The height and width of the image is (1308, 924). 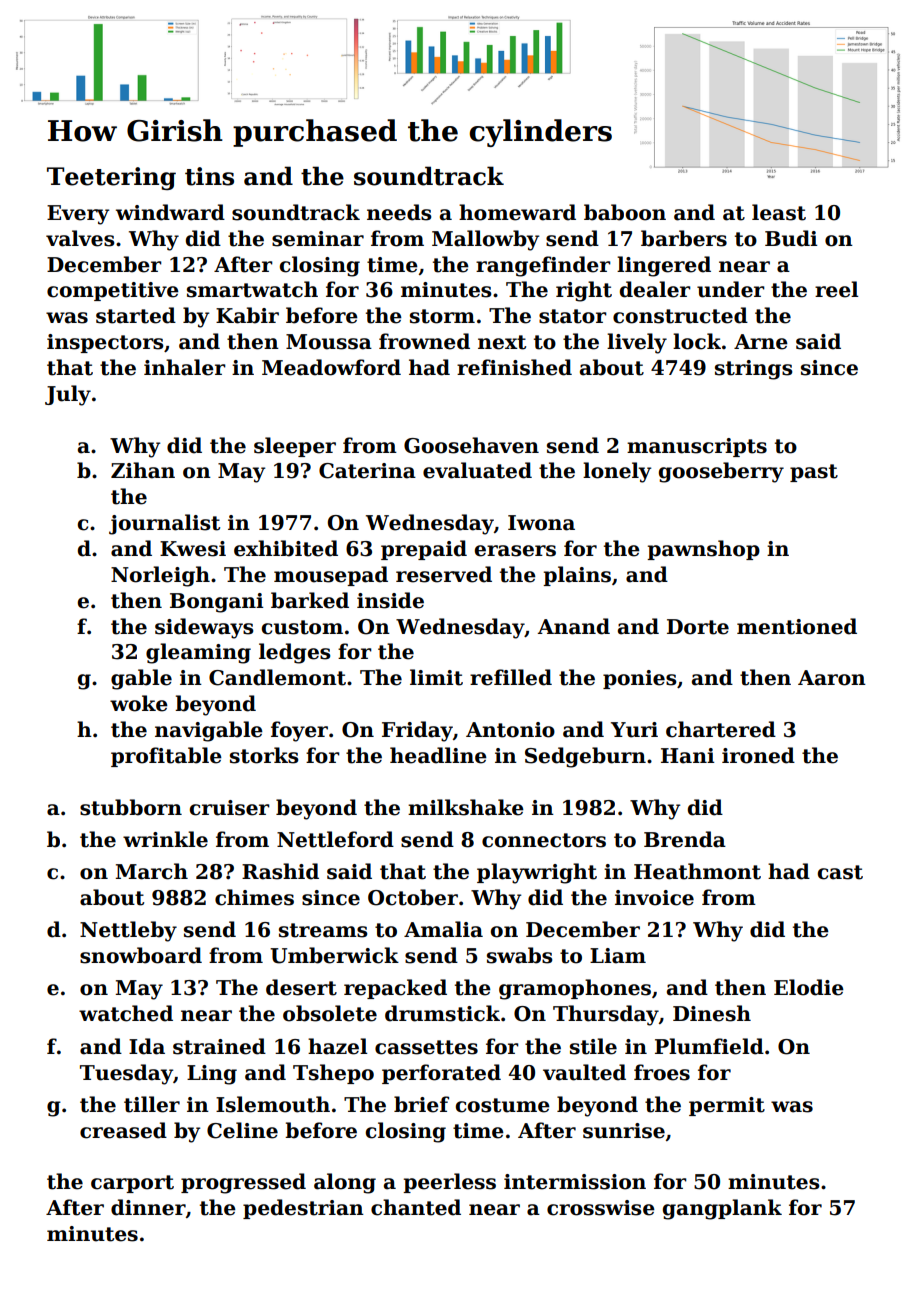 What do you see at coordinates (574, 626) in the image?
I see `Anand` at bounding box center [574, 626].
